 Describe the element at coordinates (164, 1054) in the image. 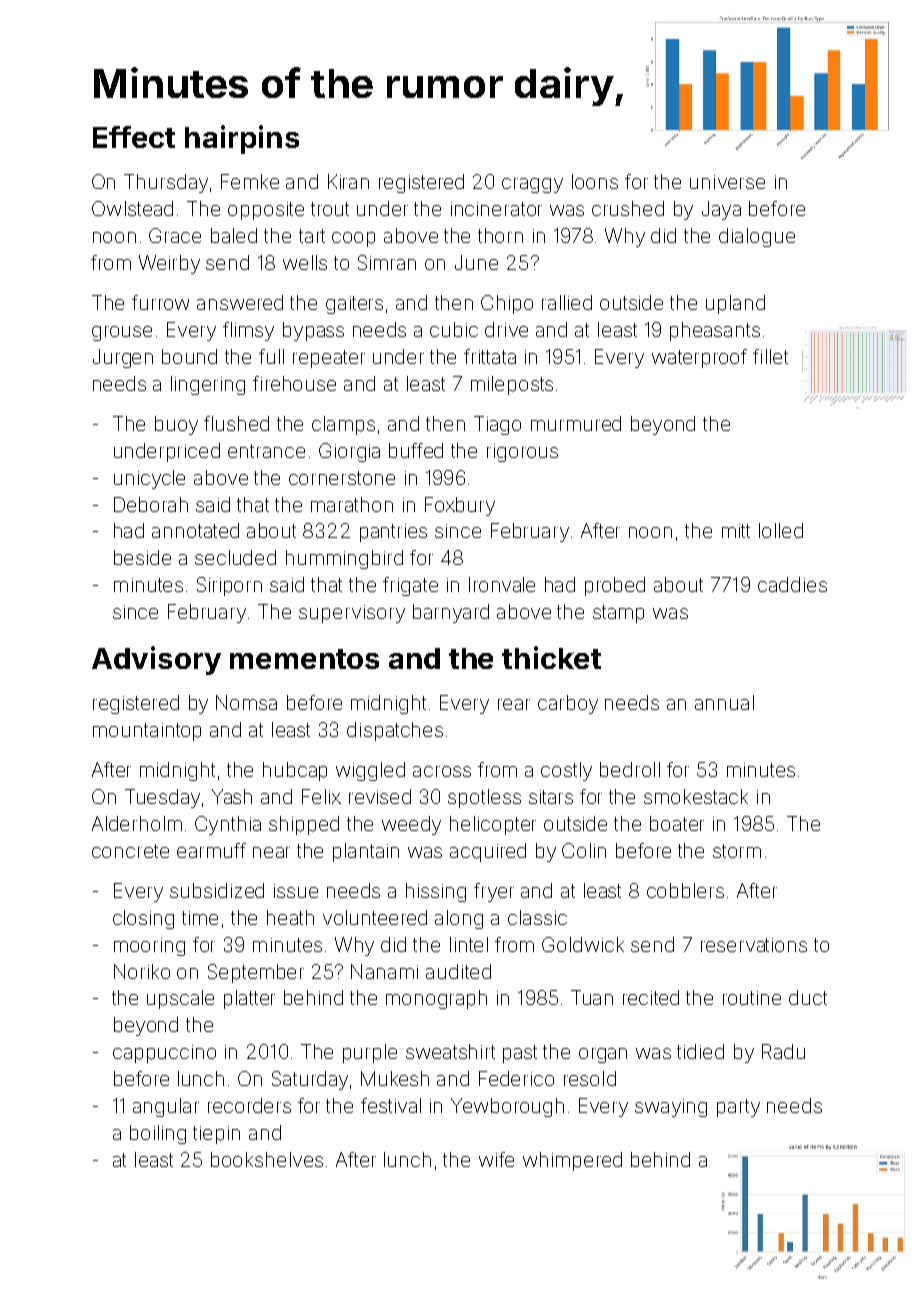

I see `cappuccino` at that location.
